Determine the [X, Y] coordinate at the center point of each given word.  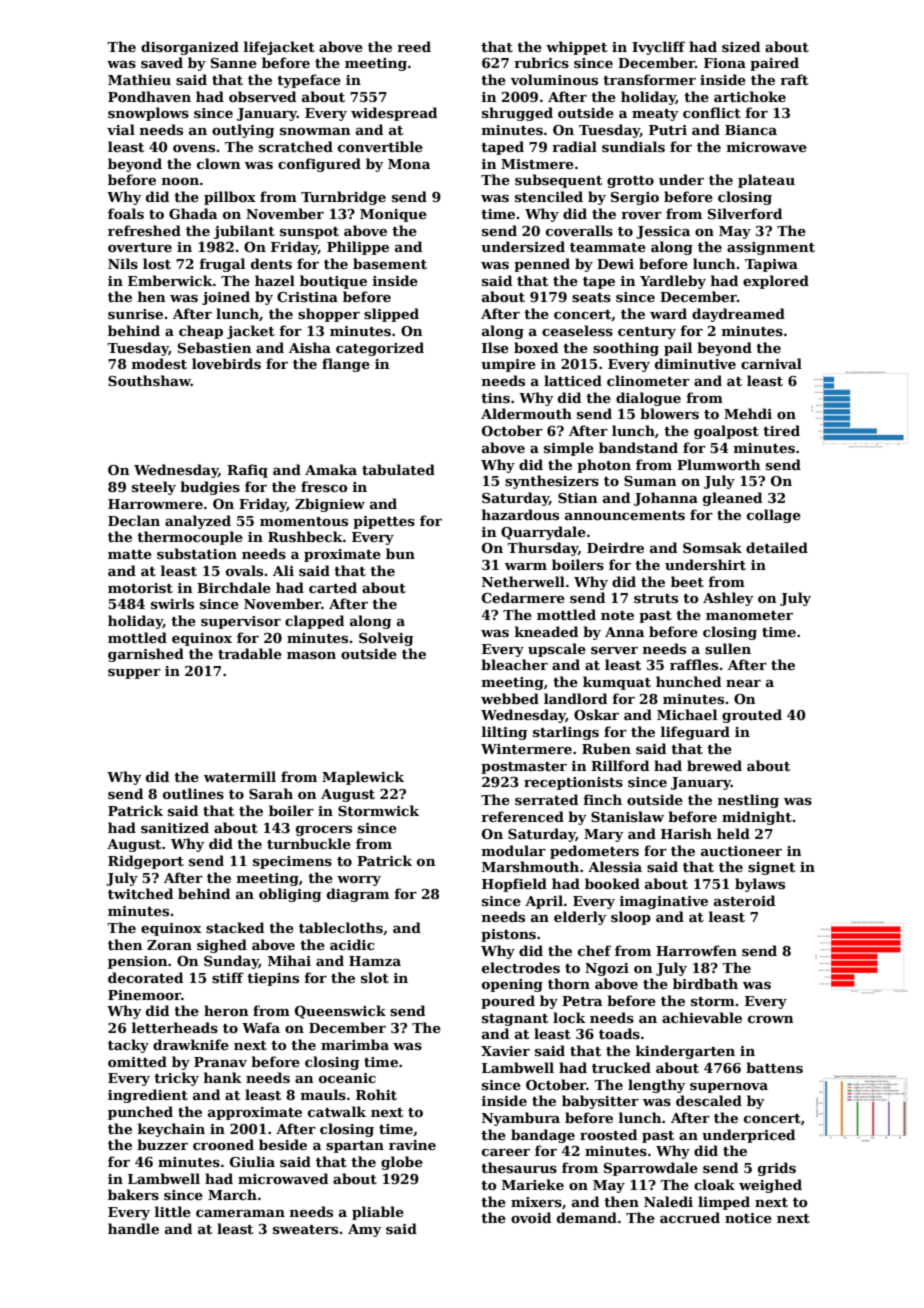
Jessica [663, 232]
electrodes [521, 967]
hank [223, 1077]
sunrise [135, 314]
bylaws [760, 885]
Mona [409, 164]
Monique [393, 215]
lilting [504, 733]
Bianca [751, 130]
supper [134, 674]
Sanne [234, 63]
